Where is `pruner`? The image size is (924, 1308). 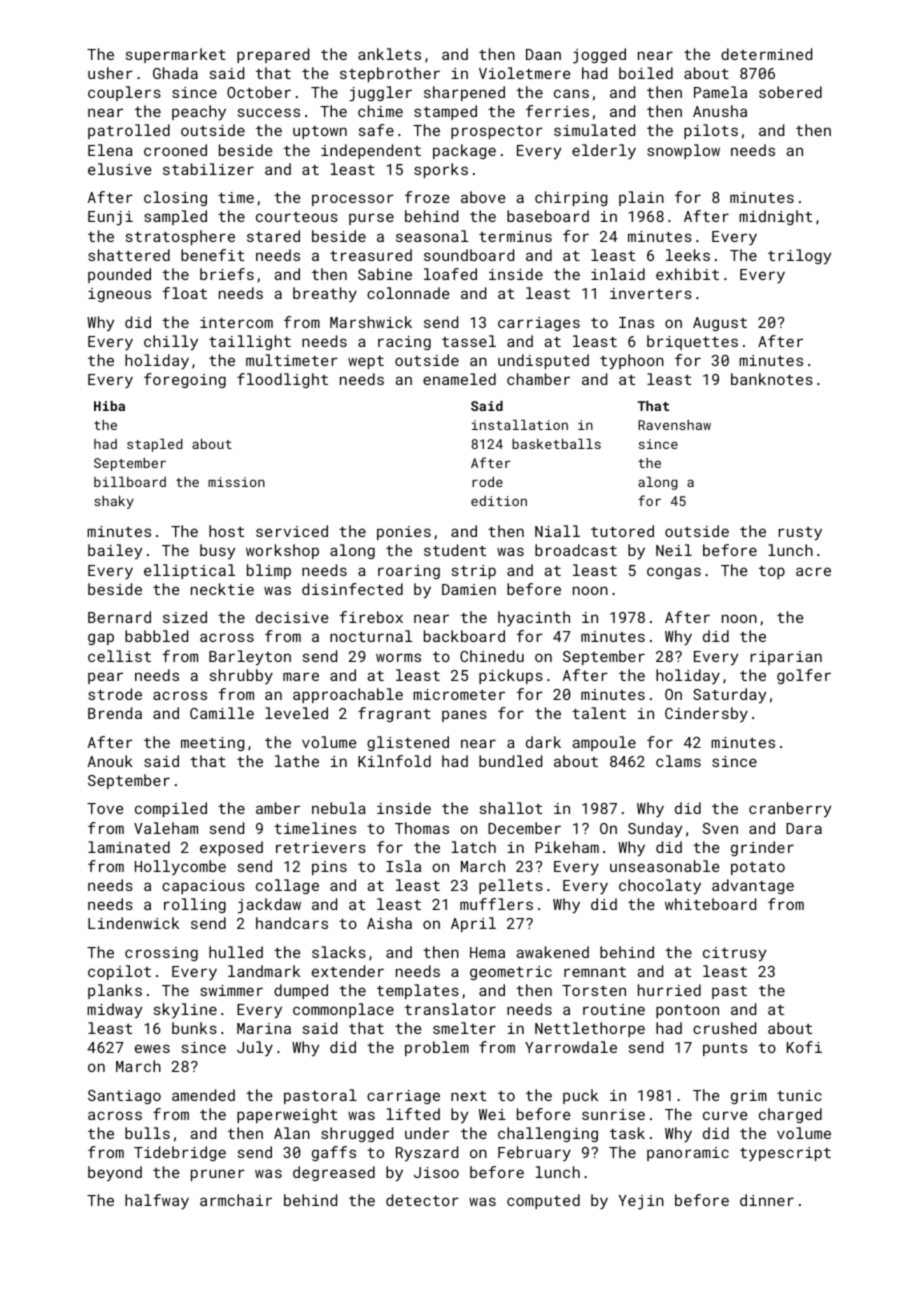
pruner is located at coordinates (218, 1175).
